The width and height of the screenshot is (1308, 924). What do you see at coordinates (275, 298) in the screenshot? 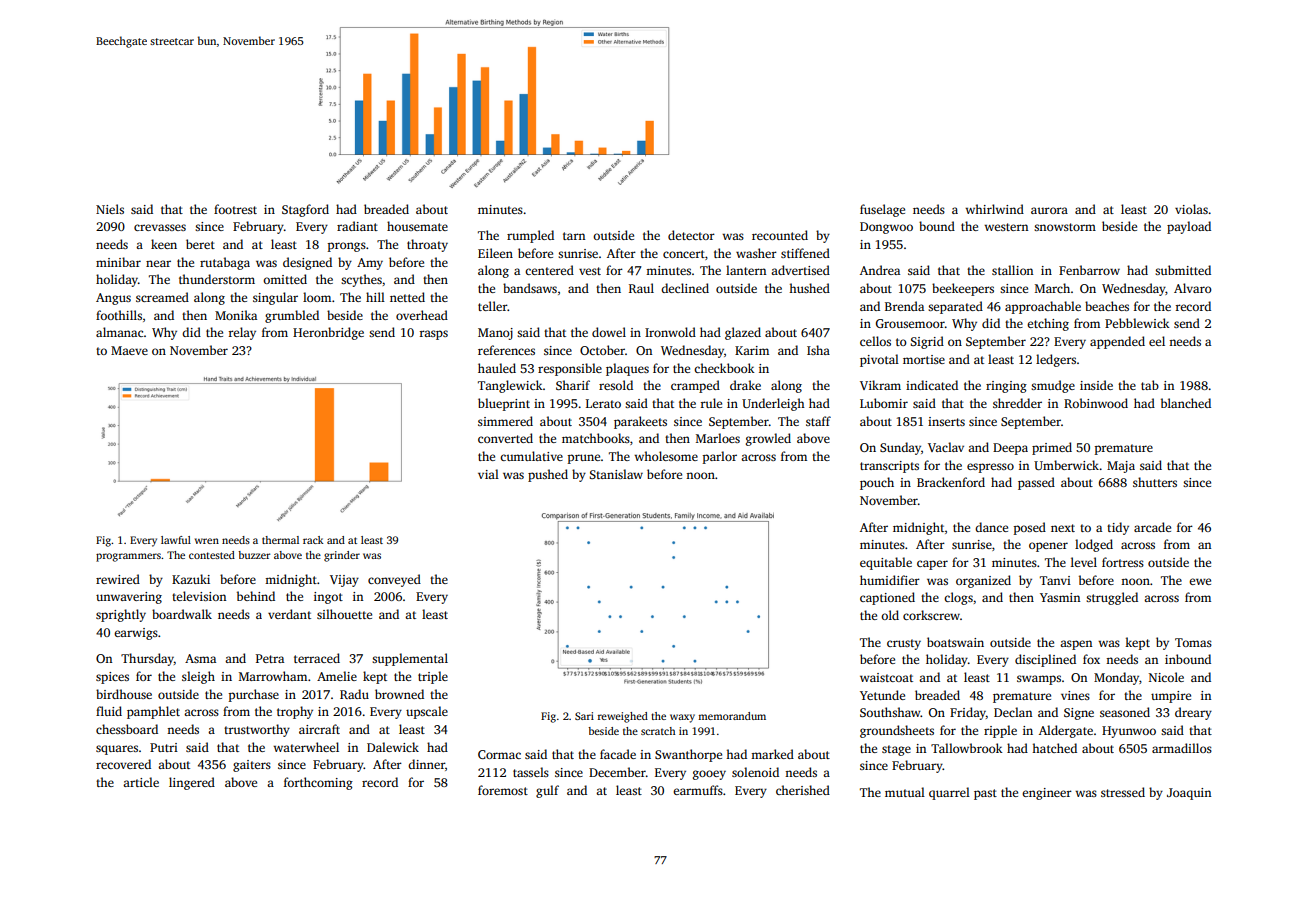
I see `singular` at bounding box center [275, 298].
